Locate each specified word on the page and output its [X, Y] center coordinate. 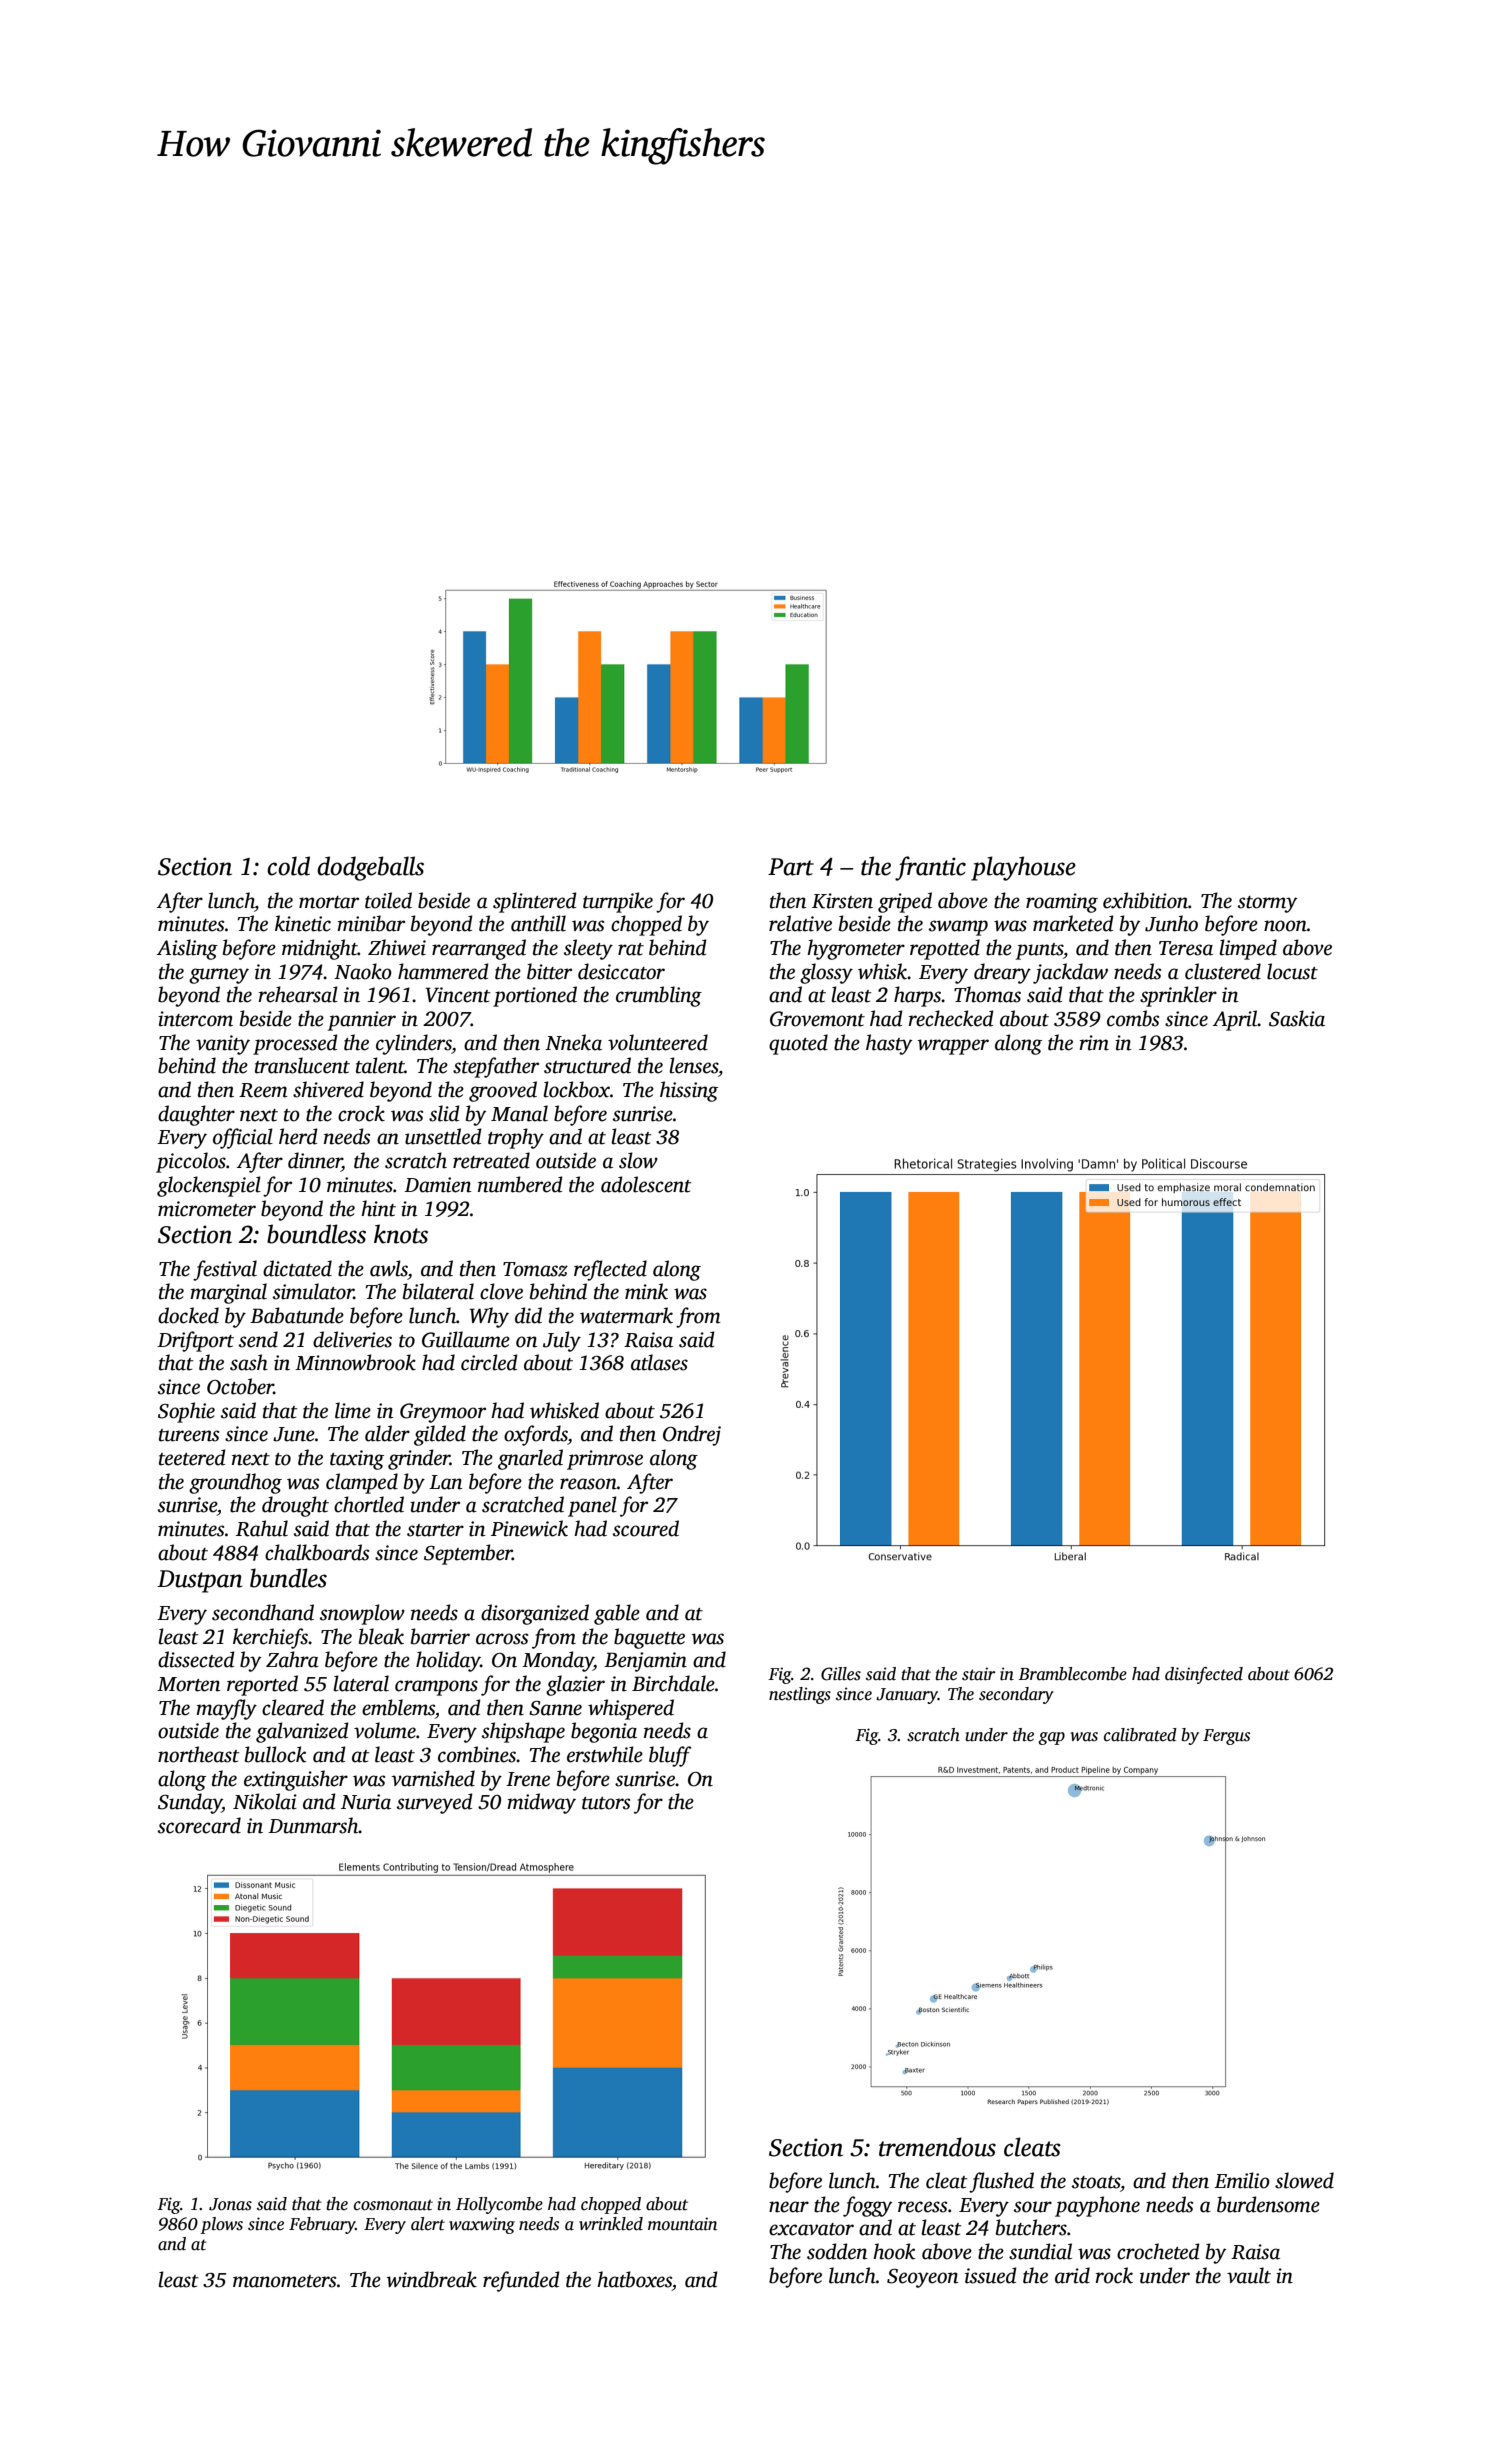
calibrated [1140, 1735]
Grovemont [817, 1019]
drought [295, 1506]
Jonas [230, 2204]
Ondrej [692, 1435]
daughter [196, 1115]
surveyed [435, 1803]
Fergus [1226, 1737]
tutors [606, 1803]
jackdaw [1070, 973]
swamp [958, 928]
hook [894, 2251]
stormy [1267, 904]
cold [288, 866]
